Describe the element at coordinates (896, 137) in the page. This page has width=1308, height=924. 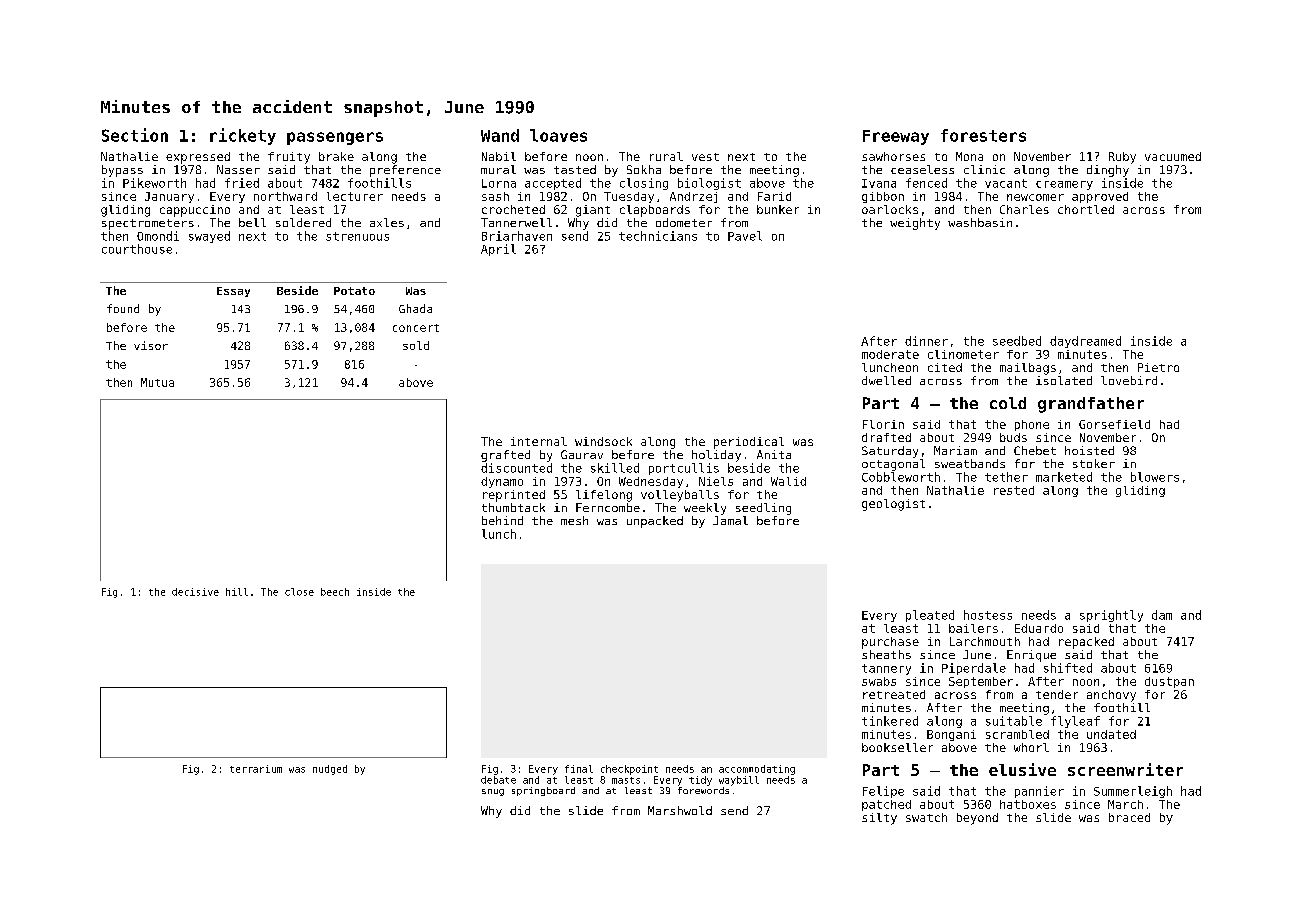
I see `Freeway` at that location.
